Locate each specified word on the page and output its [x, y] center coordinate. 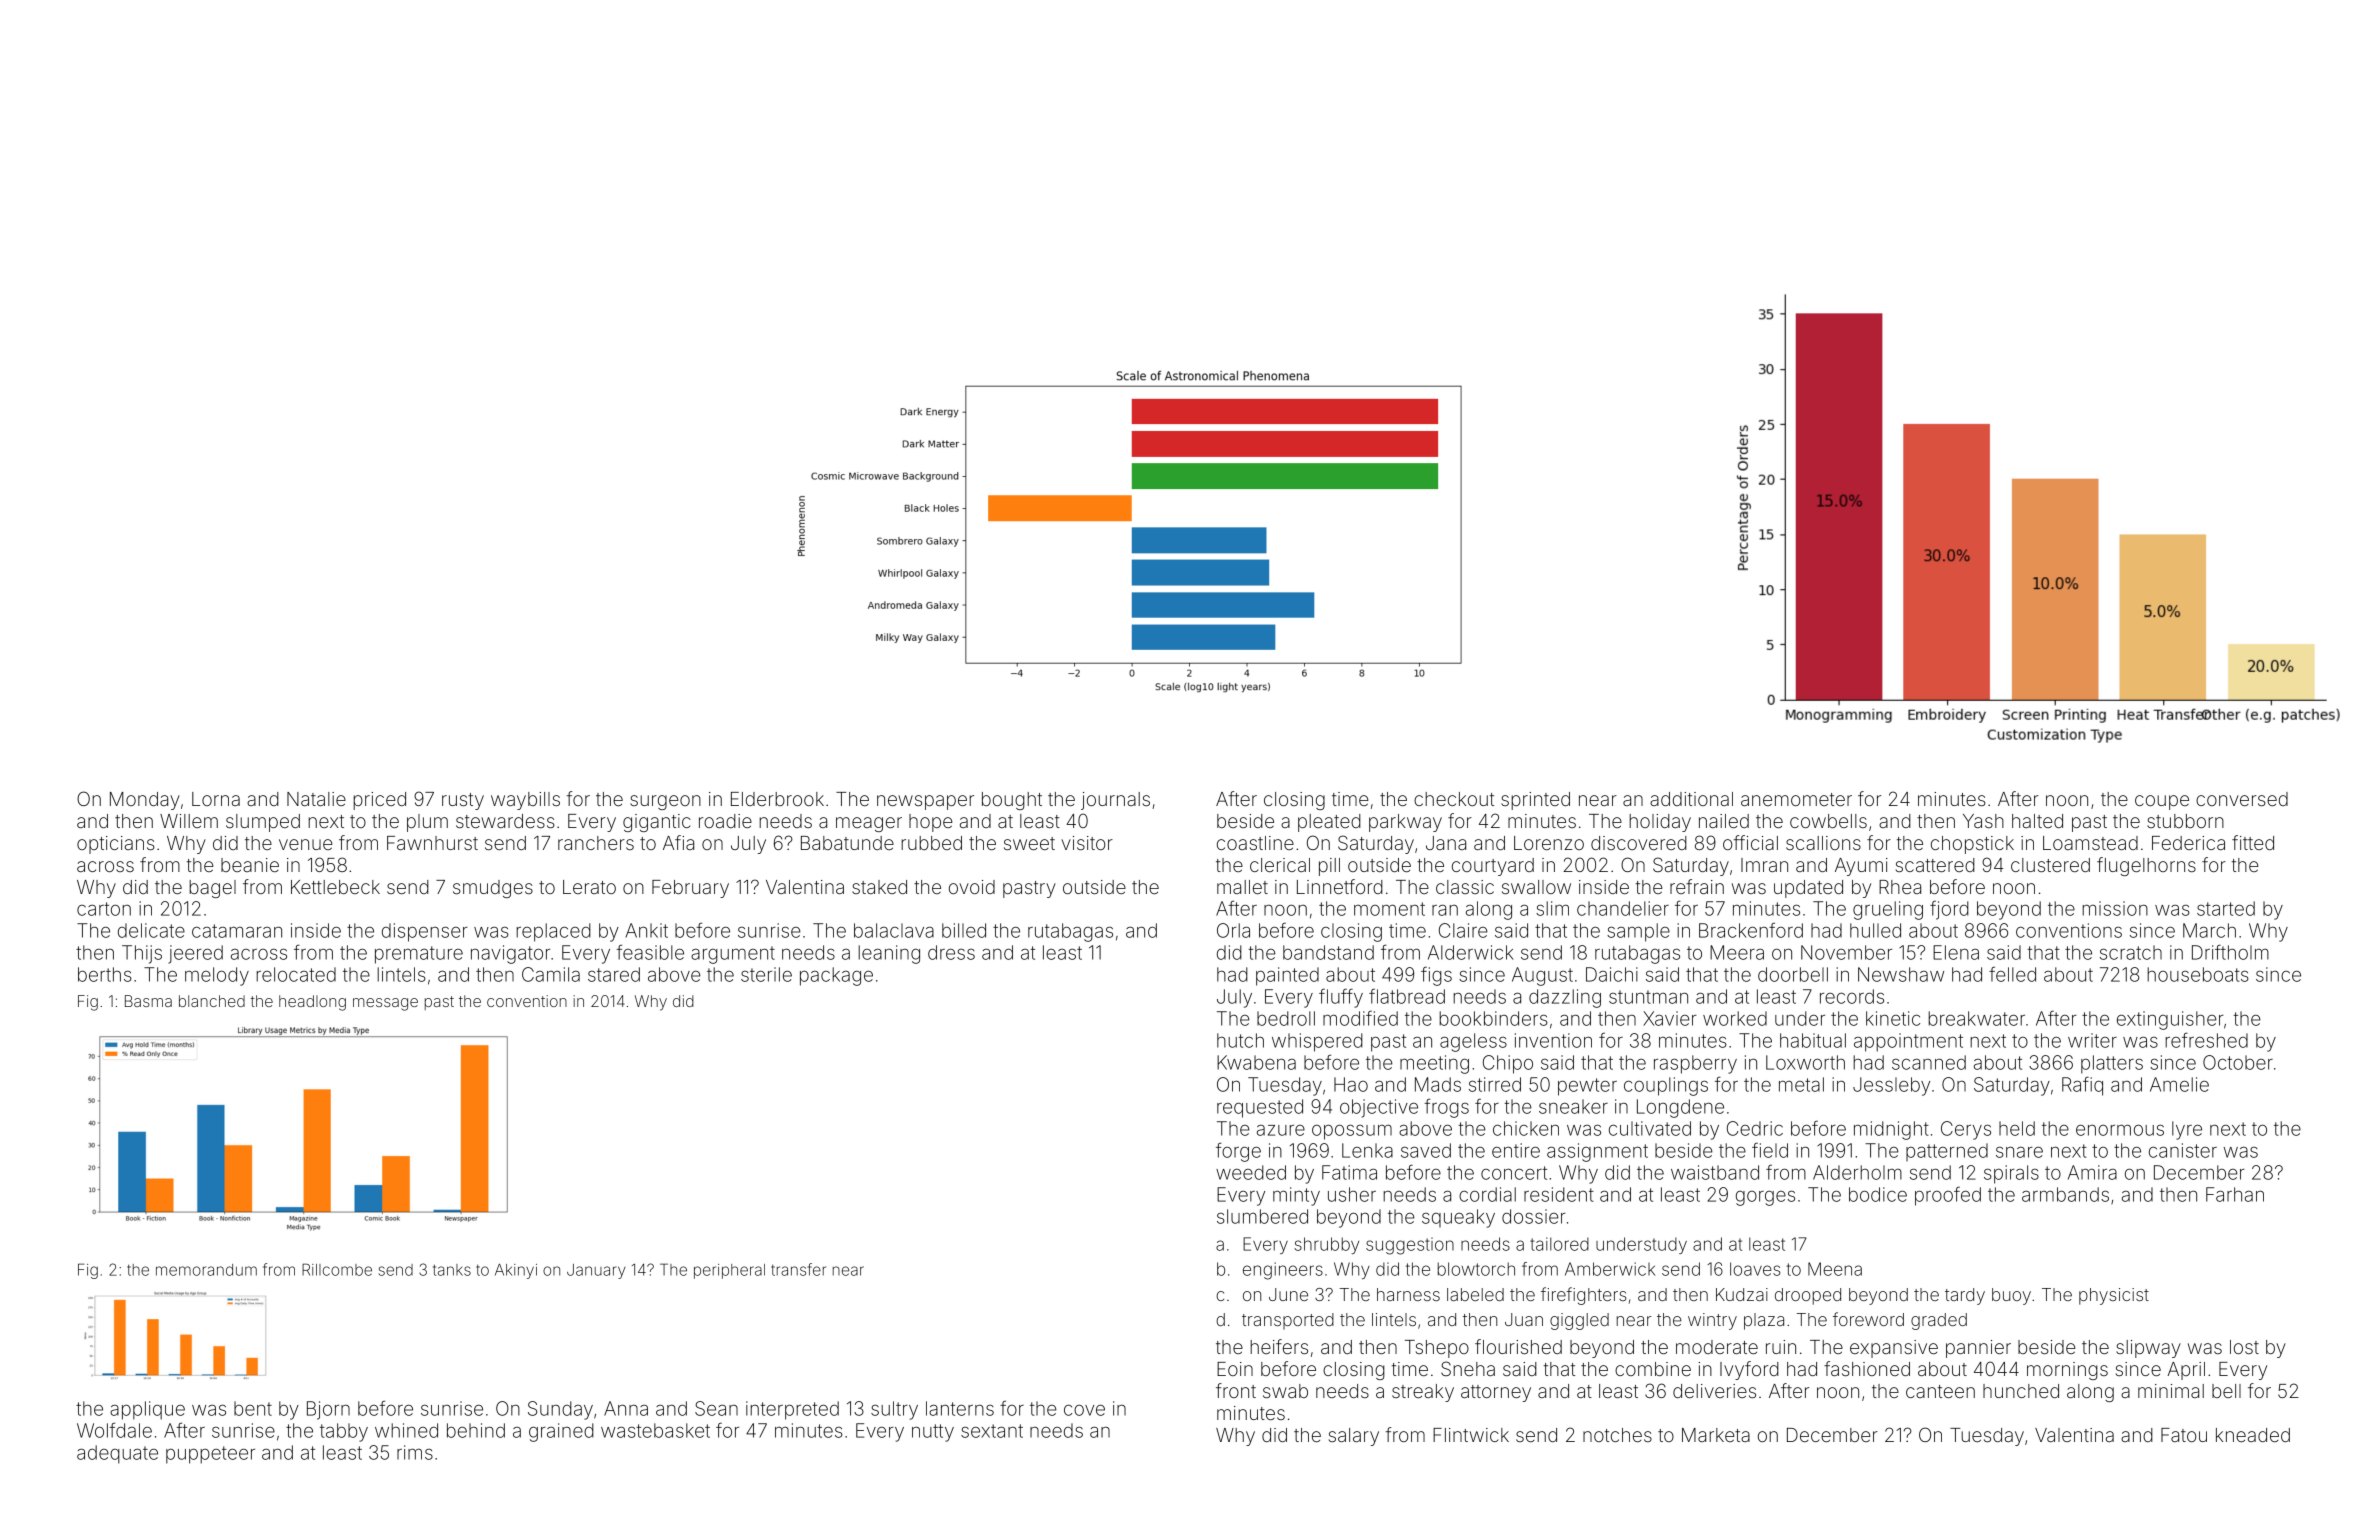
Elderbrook [777, 799]
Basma [148, 1001]
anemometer [1796, 799]
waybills [525, 801]
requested [1260, 1108]
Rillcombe [337, 1269]
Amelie [2179, 1084]
